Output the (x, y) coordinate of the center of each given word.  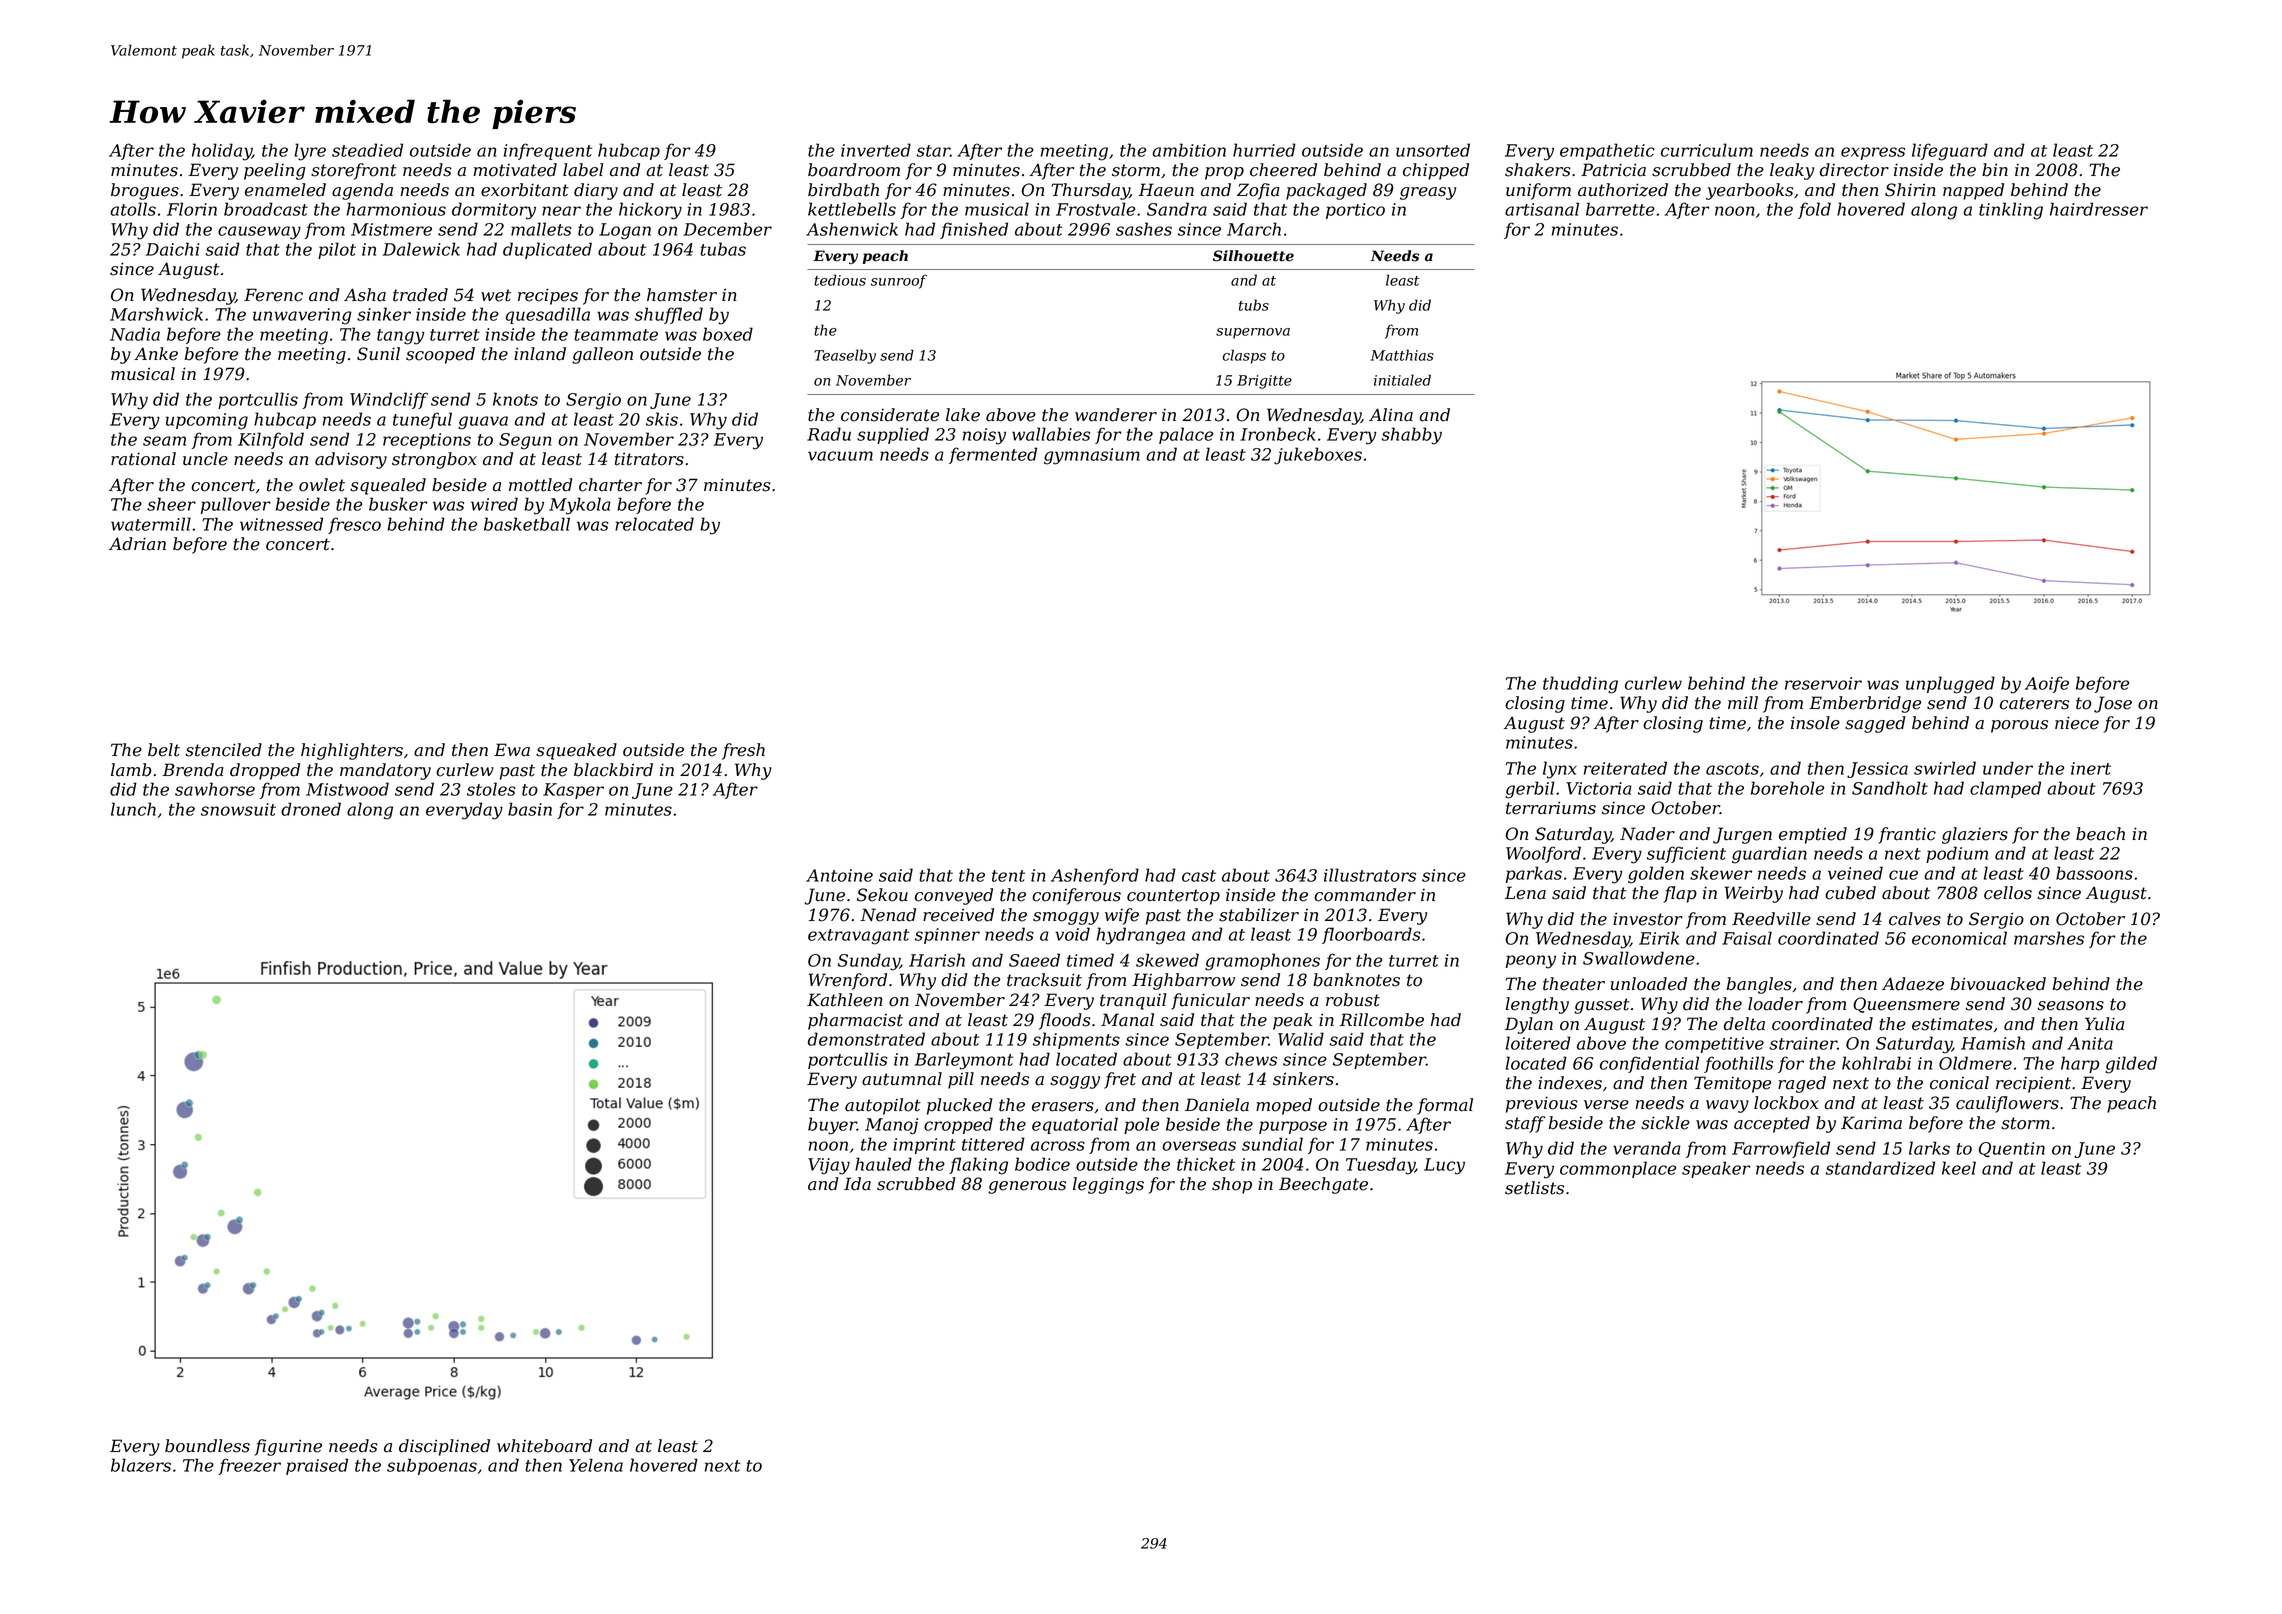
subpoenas (432, 1466)
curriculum (1707, 150)
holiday (222, 152)
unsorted (1433, 150)
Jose (2113, 704)
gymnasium (1092, 456)
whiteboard (544, 1446)
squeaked (576, 751)
